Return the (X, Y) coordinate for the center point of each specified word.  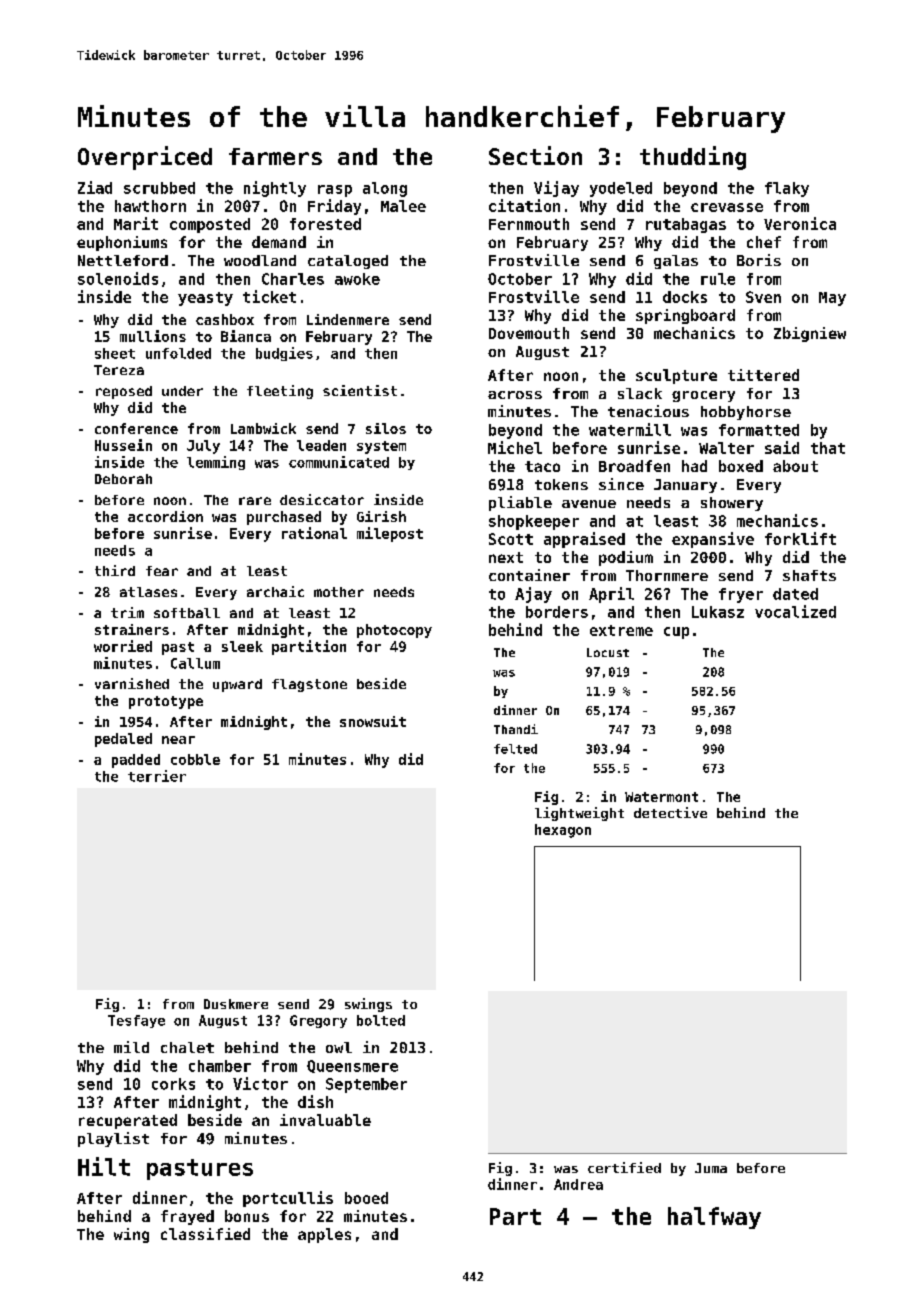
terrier (157, 776)
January (685, 486)
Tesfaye (136, 1021)
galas (676, 262)
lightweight (579, 814)
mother (339, 592)
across (515, 395)
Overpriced (145, 158)
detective (670, 812)
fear (162, 571)
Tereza (119, 370)
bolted (381, 1020)
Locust (608, 652)
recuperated (128, 1121)
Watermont (661, 797)
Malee (403, 206)
